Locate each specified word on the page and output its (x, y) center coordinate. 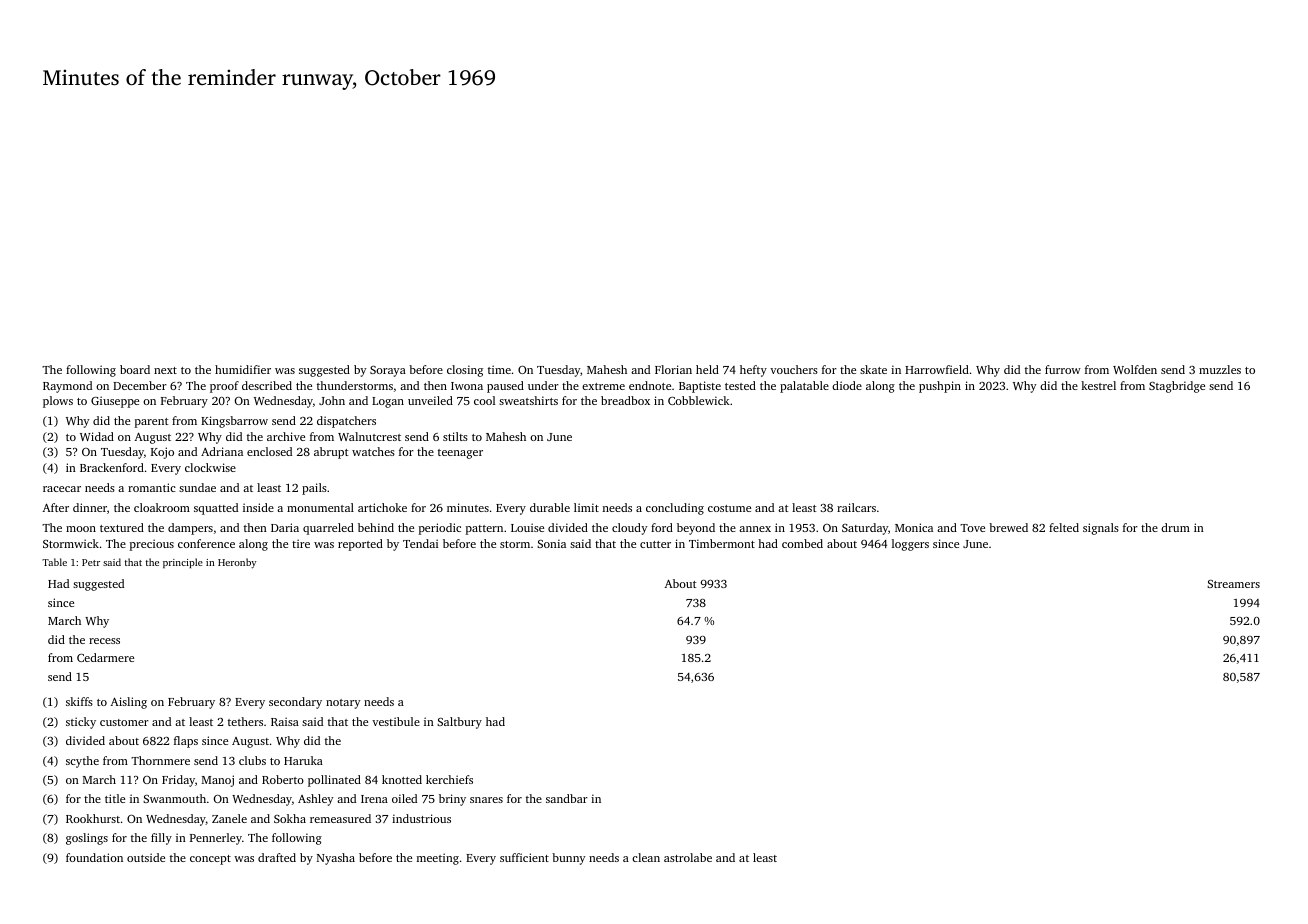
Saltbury (459, 723)
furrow (1063, 369)
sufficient (524, 857)
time (499, 369)
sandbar (567, 798)
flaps (186, 742)
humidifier (243, 369)
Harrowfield (937, 369)
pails (314, 489)
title (115, 798)
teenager (460, 454)
